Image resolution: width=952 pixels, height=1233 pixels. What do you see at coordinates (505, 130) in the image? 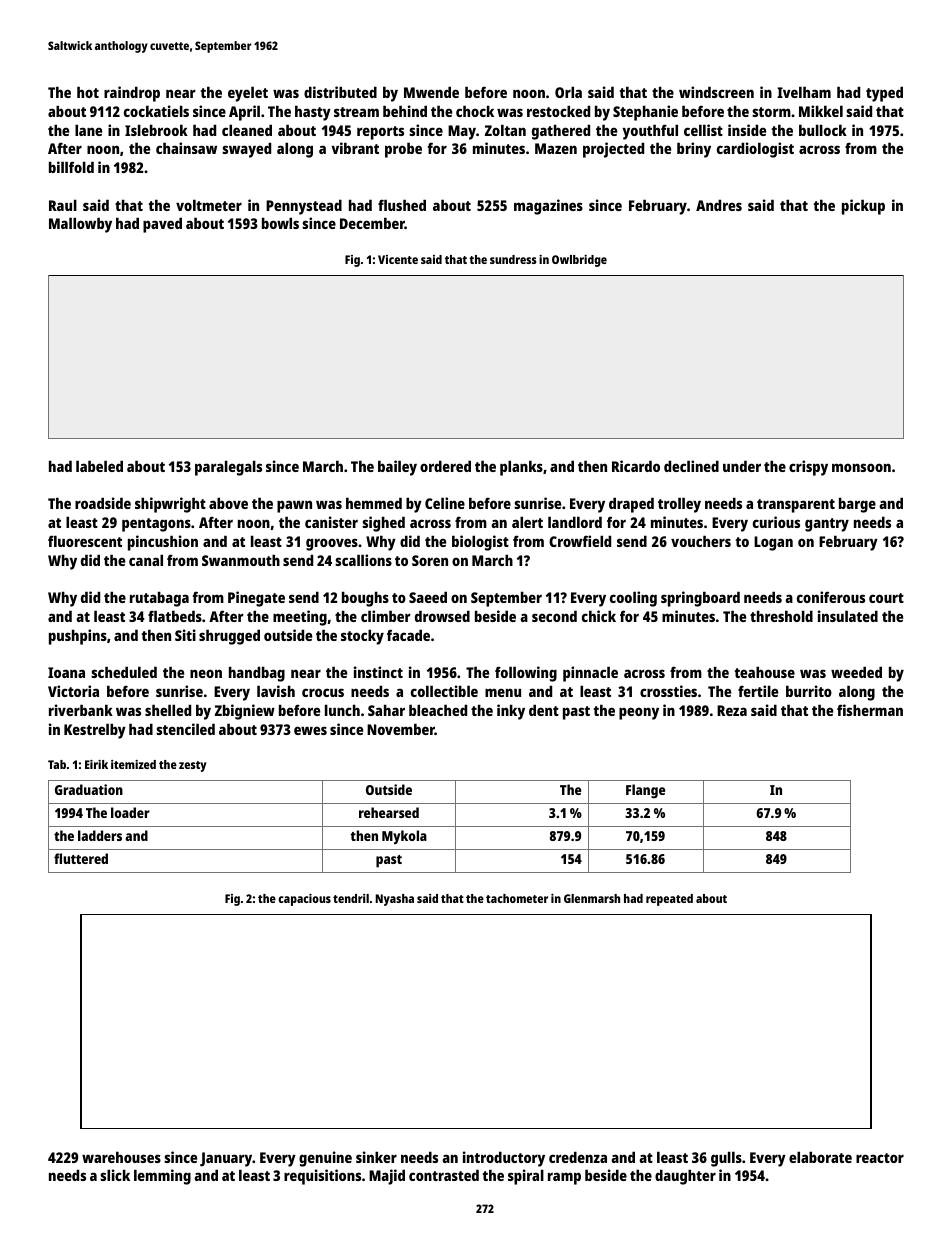
I see `Zoltan` at bounding box center [505, 130].
